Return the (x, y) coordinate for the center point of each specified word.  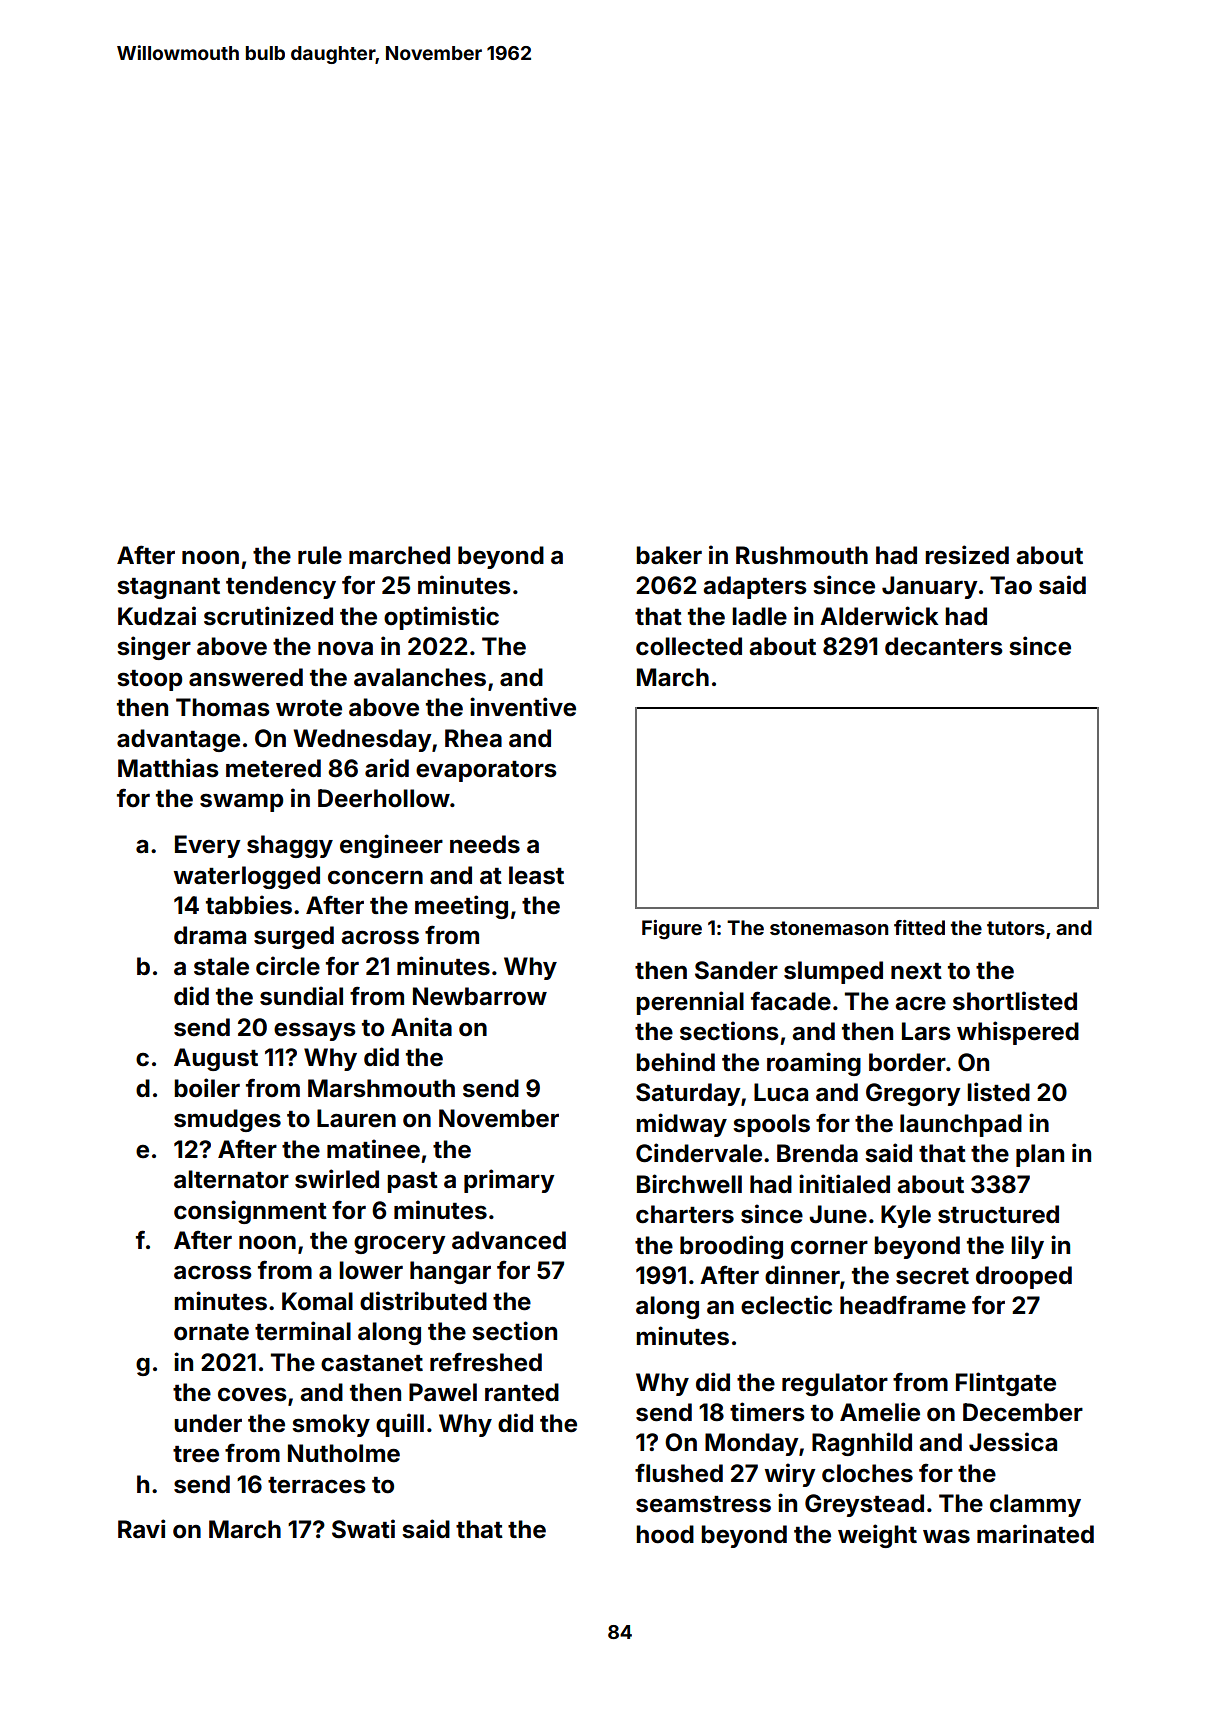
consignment (250, 1212)
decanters (944, 646)
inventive (523, 707)
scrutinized (268, 616)
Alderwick (879, 616)
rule (320, 555)
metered (273, 768)
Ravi (141, 1529)
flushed (679, 1473)
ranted (522, 1392)
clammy (1035, 1505)
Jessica (1013, 1442)
